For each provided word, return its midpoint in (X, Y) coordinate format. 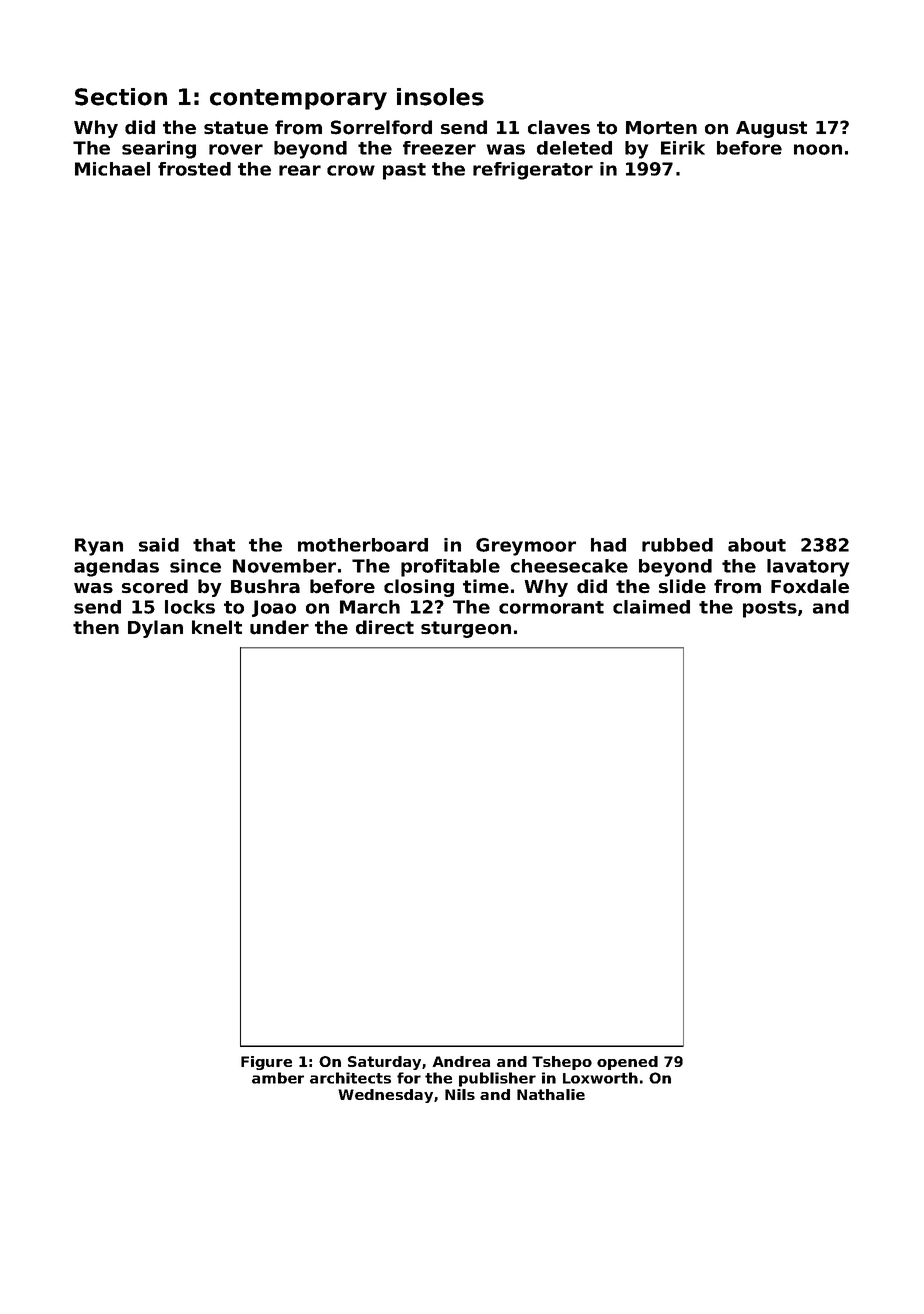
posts (770, 609)
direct (385, 627)
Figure (266, 1063)
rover (236, 149)
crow (351, 170)
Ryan (99, 547)
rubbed (677, 545)
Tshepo (562, 1063)
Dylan (155, 629)
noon (818, 149)
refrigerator (533, 171)
